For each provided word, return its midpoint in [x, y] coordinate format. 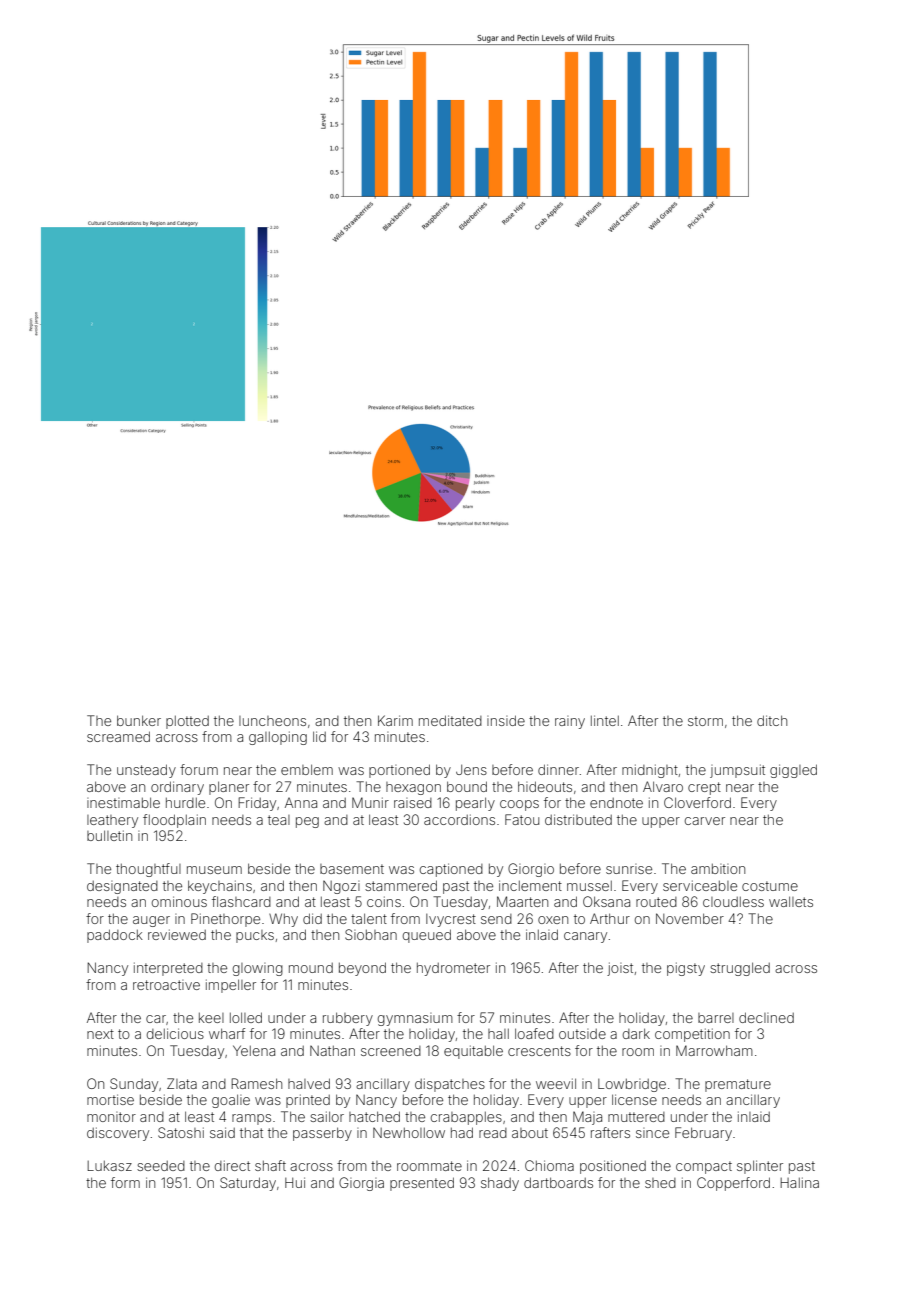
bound [467, 786]
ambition [718, 869]
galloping [278, 738]
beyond [362, 969]
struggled [740, 969]
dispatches [450, 1085]
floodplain [174, 821]
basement [352, 869]
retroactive [166, 985]
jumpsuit [737, 771]
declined [766, 1017]
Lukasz [109, 1166]
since [652, 1133]
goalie [231, 1101]
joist [620, 969]
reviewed [177, 934]
